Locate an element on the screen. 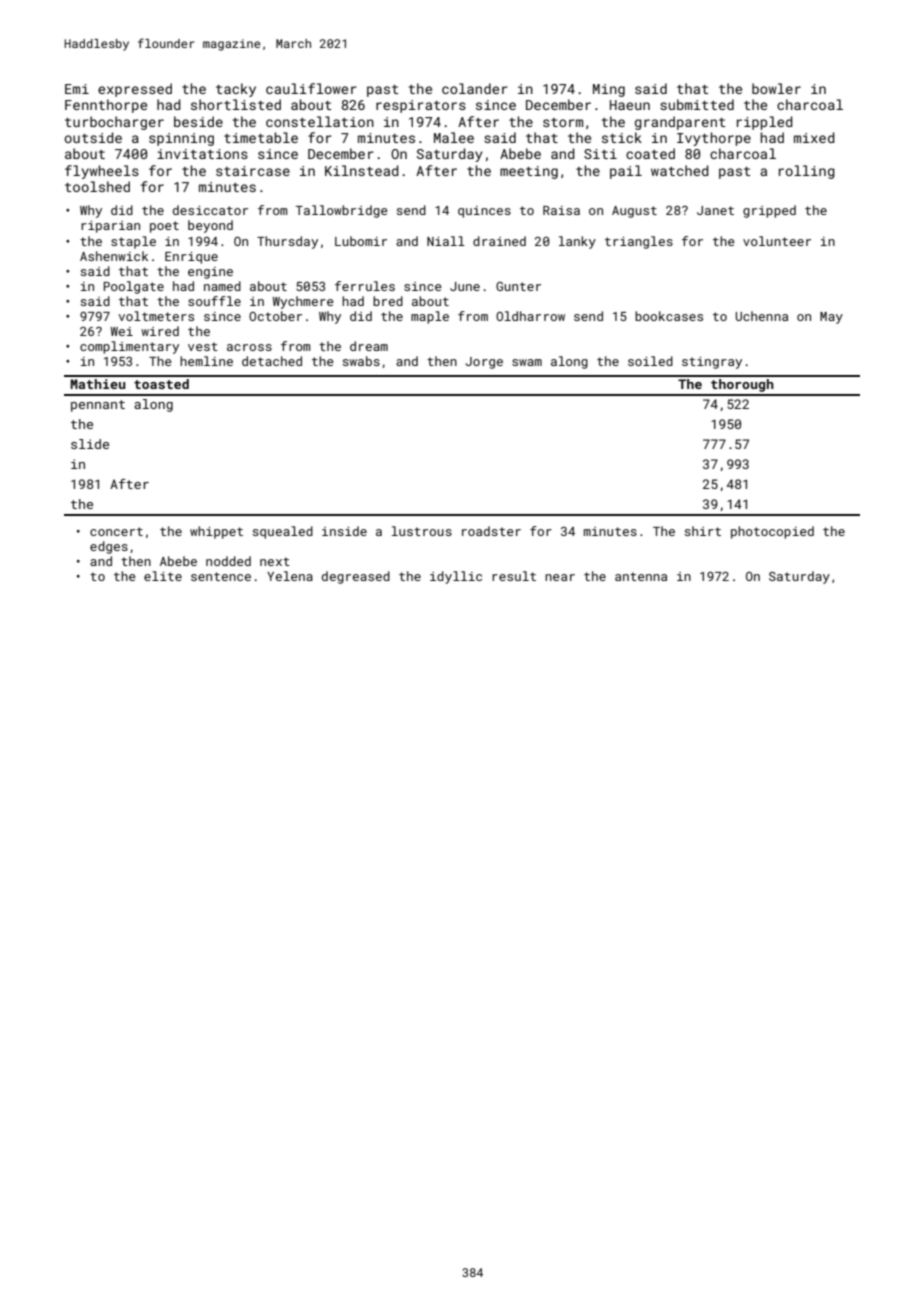 Image resolution: width=924 pixels, height=1308 pixels. pail is located at coordinates (626, 172).
